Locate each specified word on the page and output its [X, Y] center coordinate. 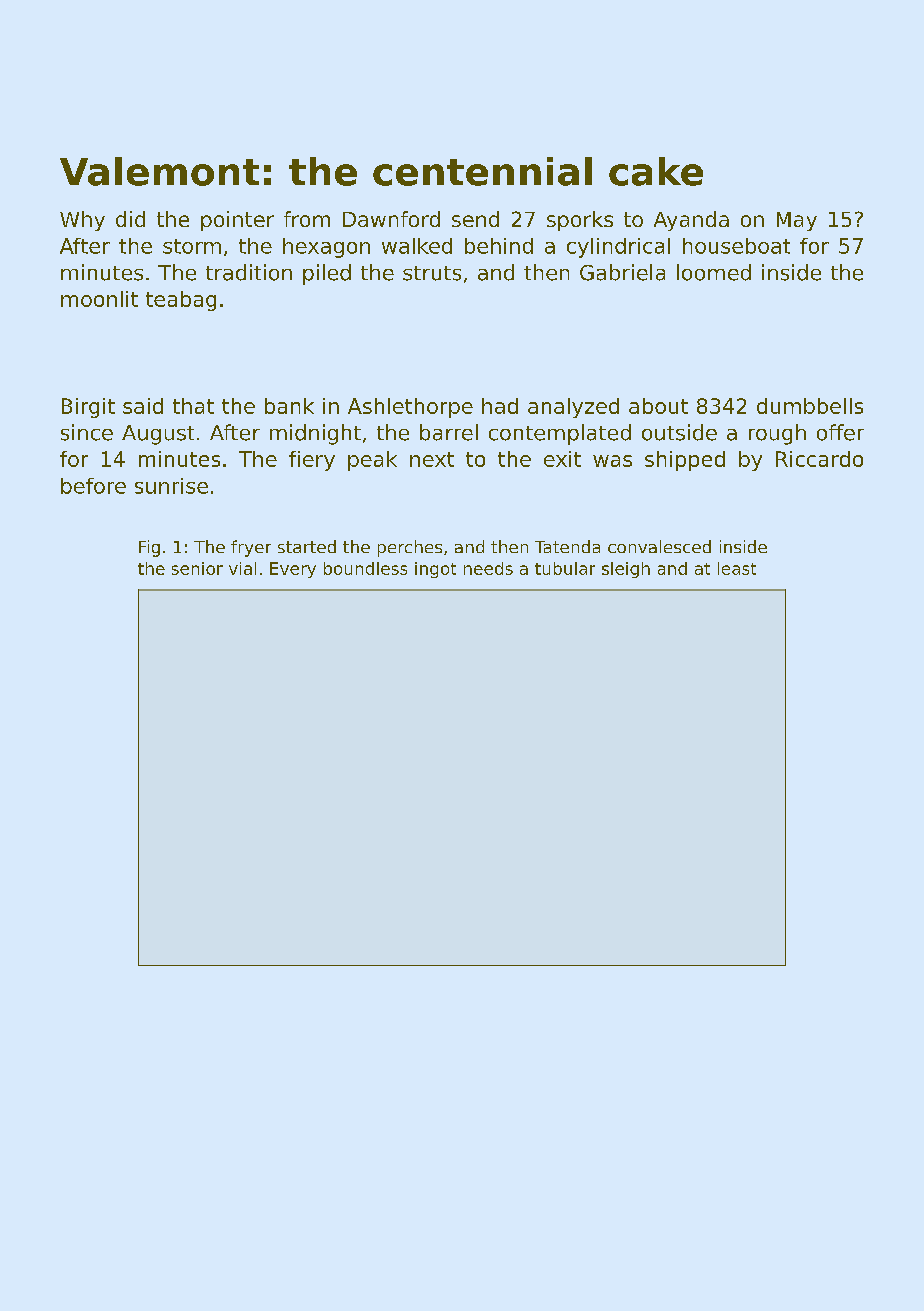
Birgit [88, 408]
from [307, 219]
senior [197, 568]
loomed [714, 272]
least [737, 568]
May [797, 221]
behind [499, 246]
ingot [435, 570]
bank [289, 406]
